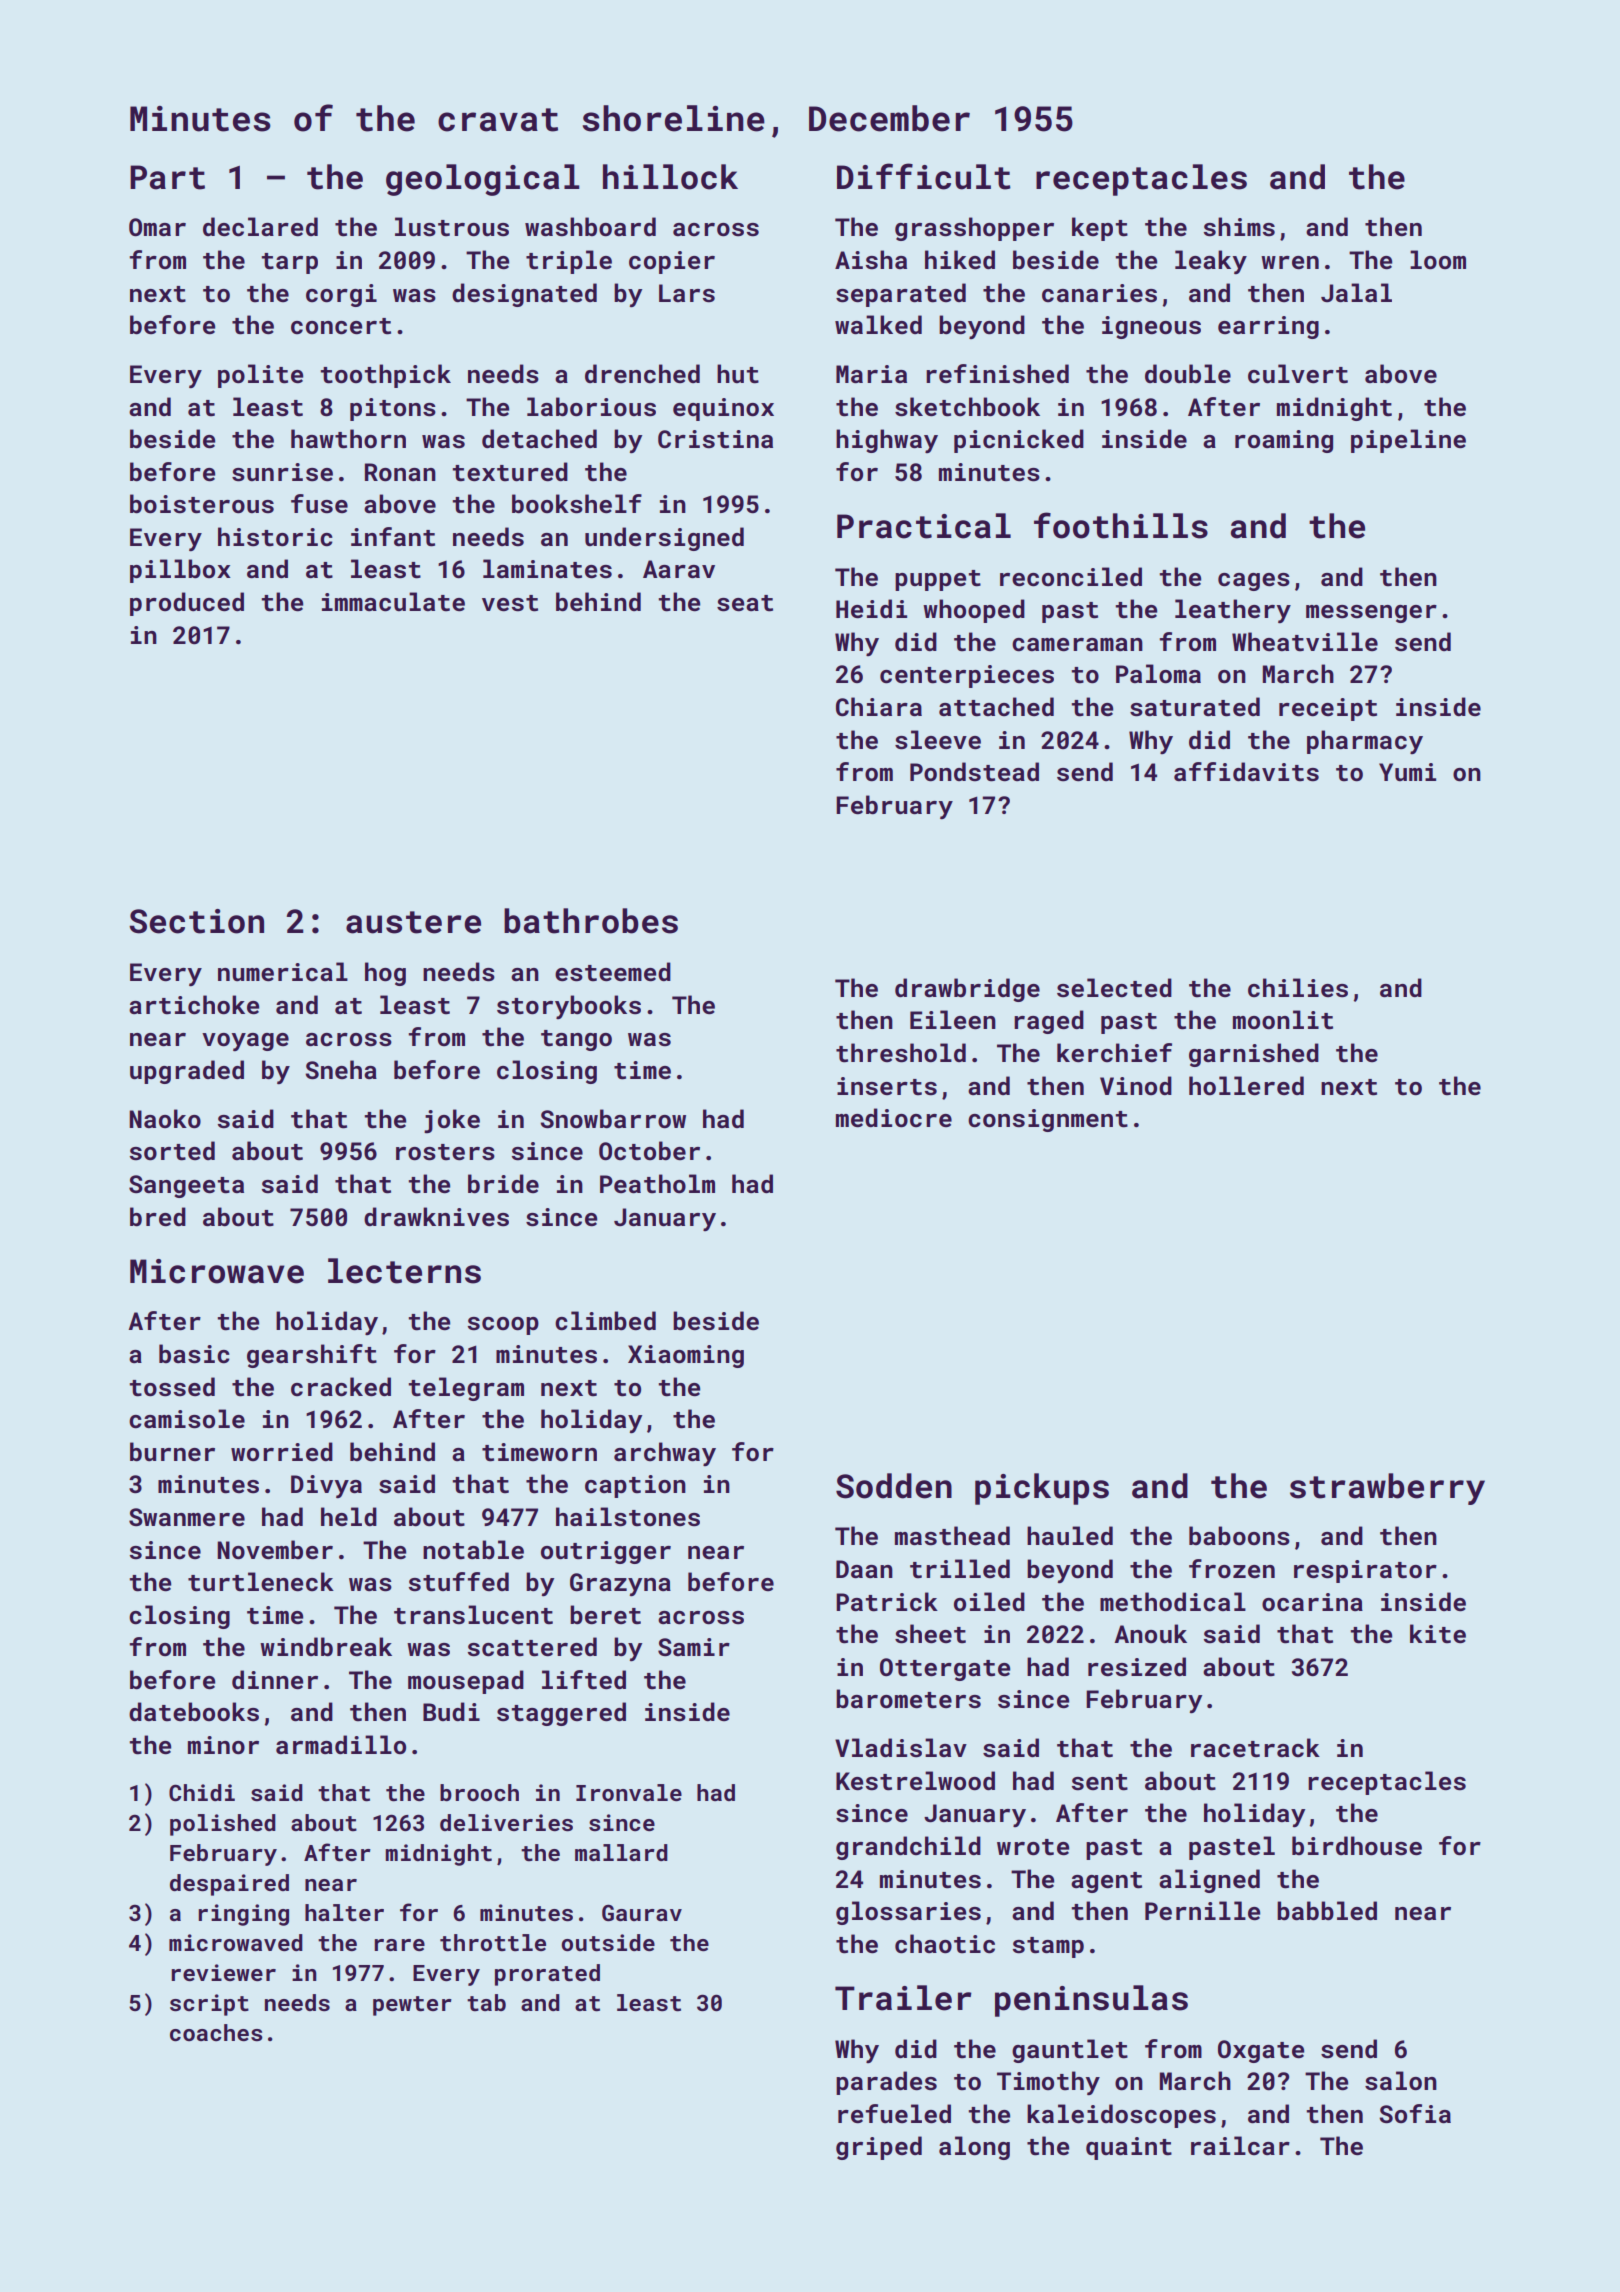  Describe the element at coordinates (1371, 614) in the screenshot. I see `messenger` at that location.
